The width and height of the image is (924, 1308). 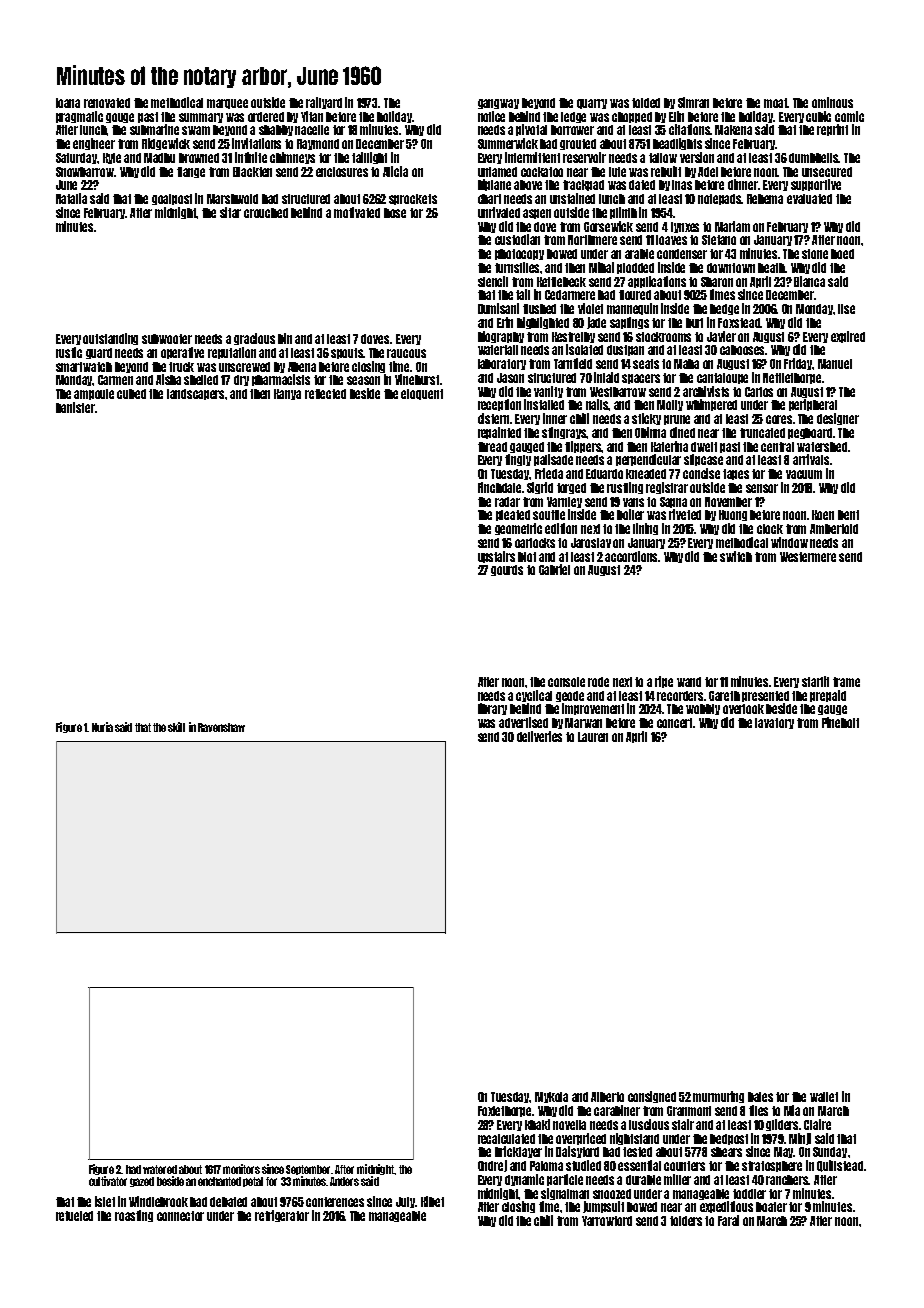 What do you see at coordinates (832, 102) in the image?
I see `ominous` at bounding box center [832, 102].
